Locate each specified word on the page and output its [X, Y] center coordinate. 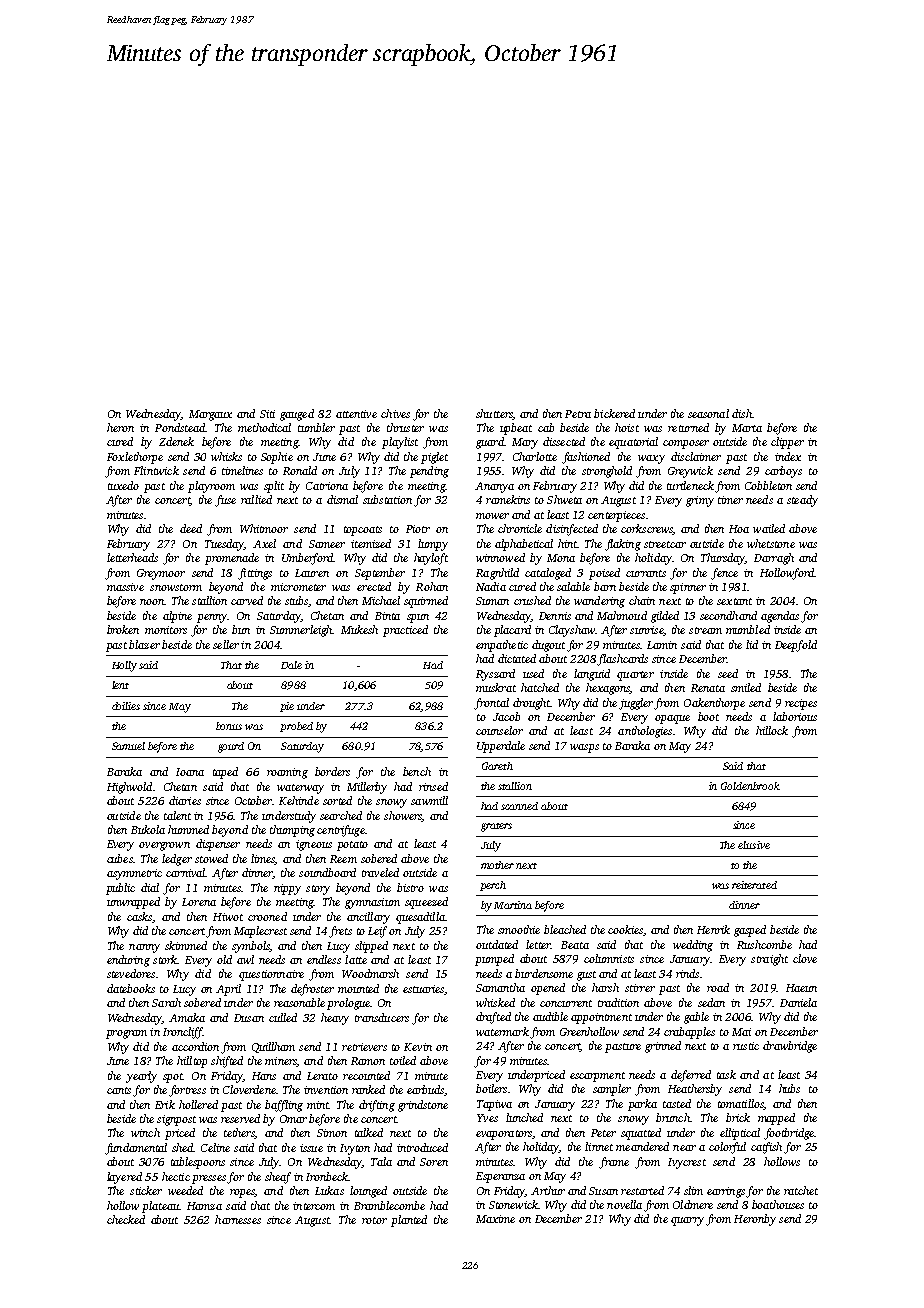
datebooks [131, 988]
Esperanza [500, 1177]
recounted [366, 1075]
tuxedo [123, 485]
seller [226, 644]
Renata [708, 688]
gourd [231, 747]
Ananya [494, 487]
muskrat [496, 687]
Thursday [723, 559]
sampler [612, 1090]
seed [728, 673]
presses [209, 1179]
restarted [642, 1190]
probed [296, 727]
